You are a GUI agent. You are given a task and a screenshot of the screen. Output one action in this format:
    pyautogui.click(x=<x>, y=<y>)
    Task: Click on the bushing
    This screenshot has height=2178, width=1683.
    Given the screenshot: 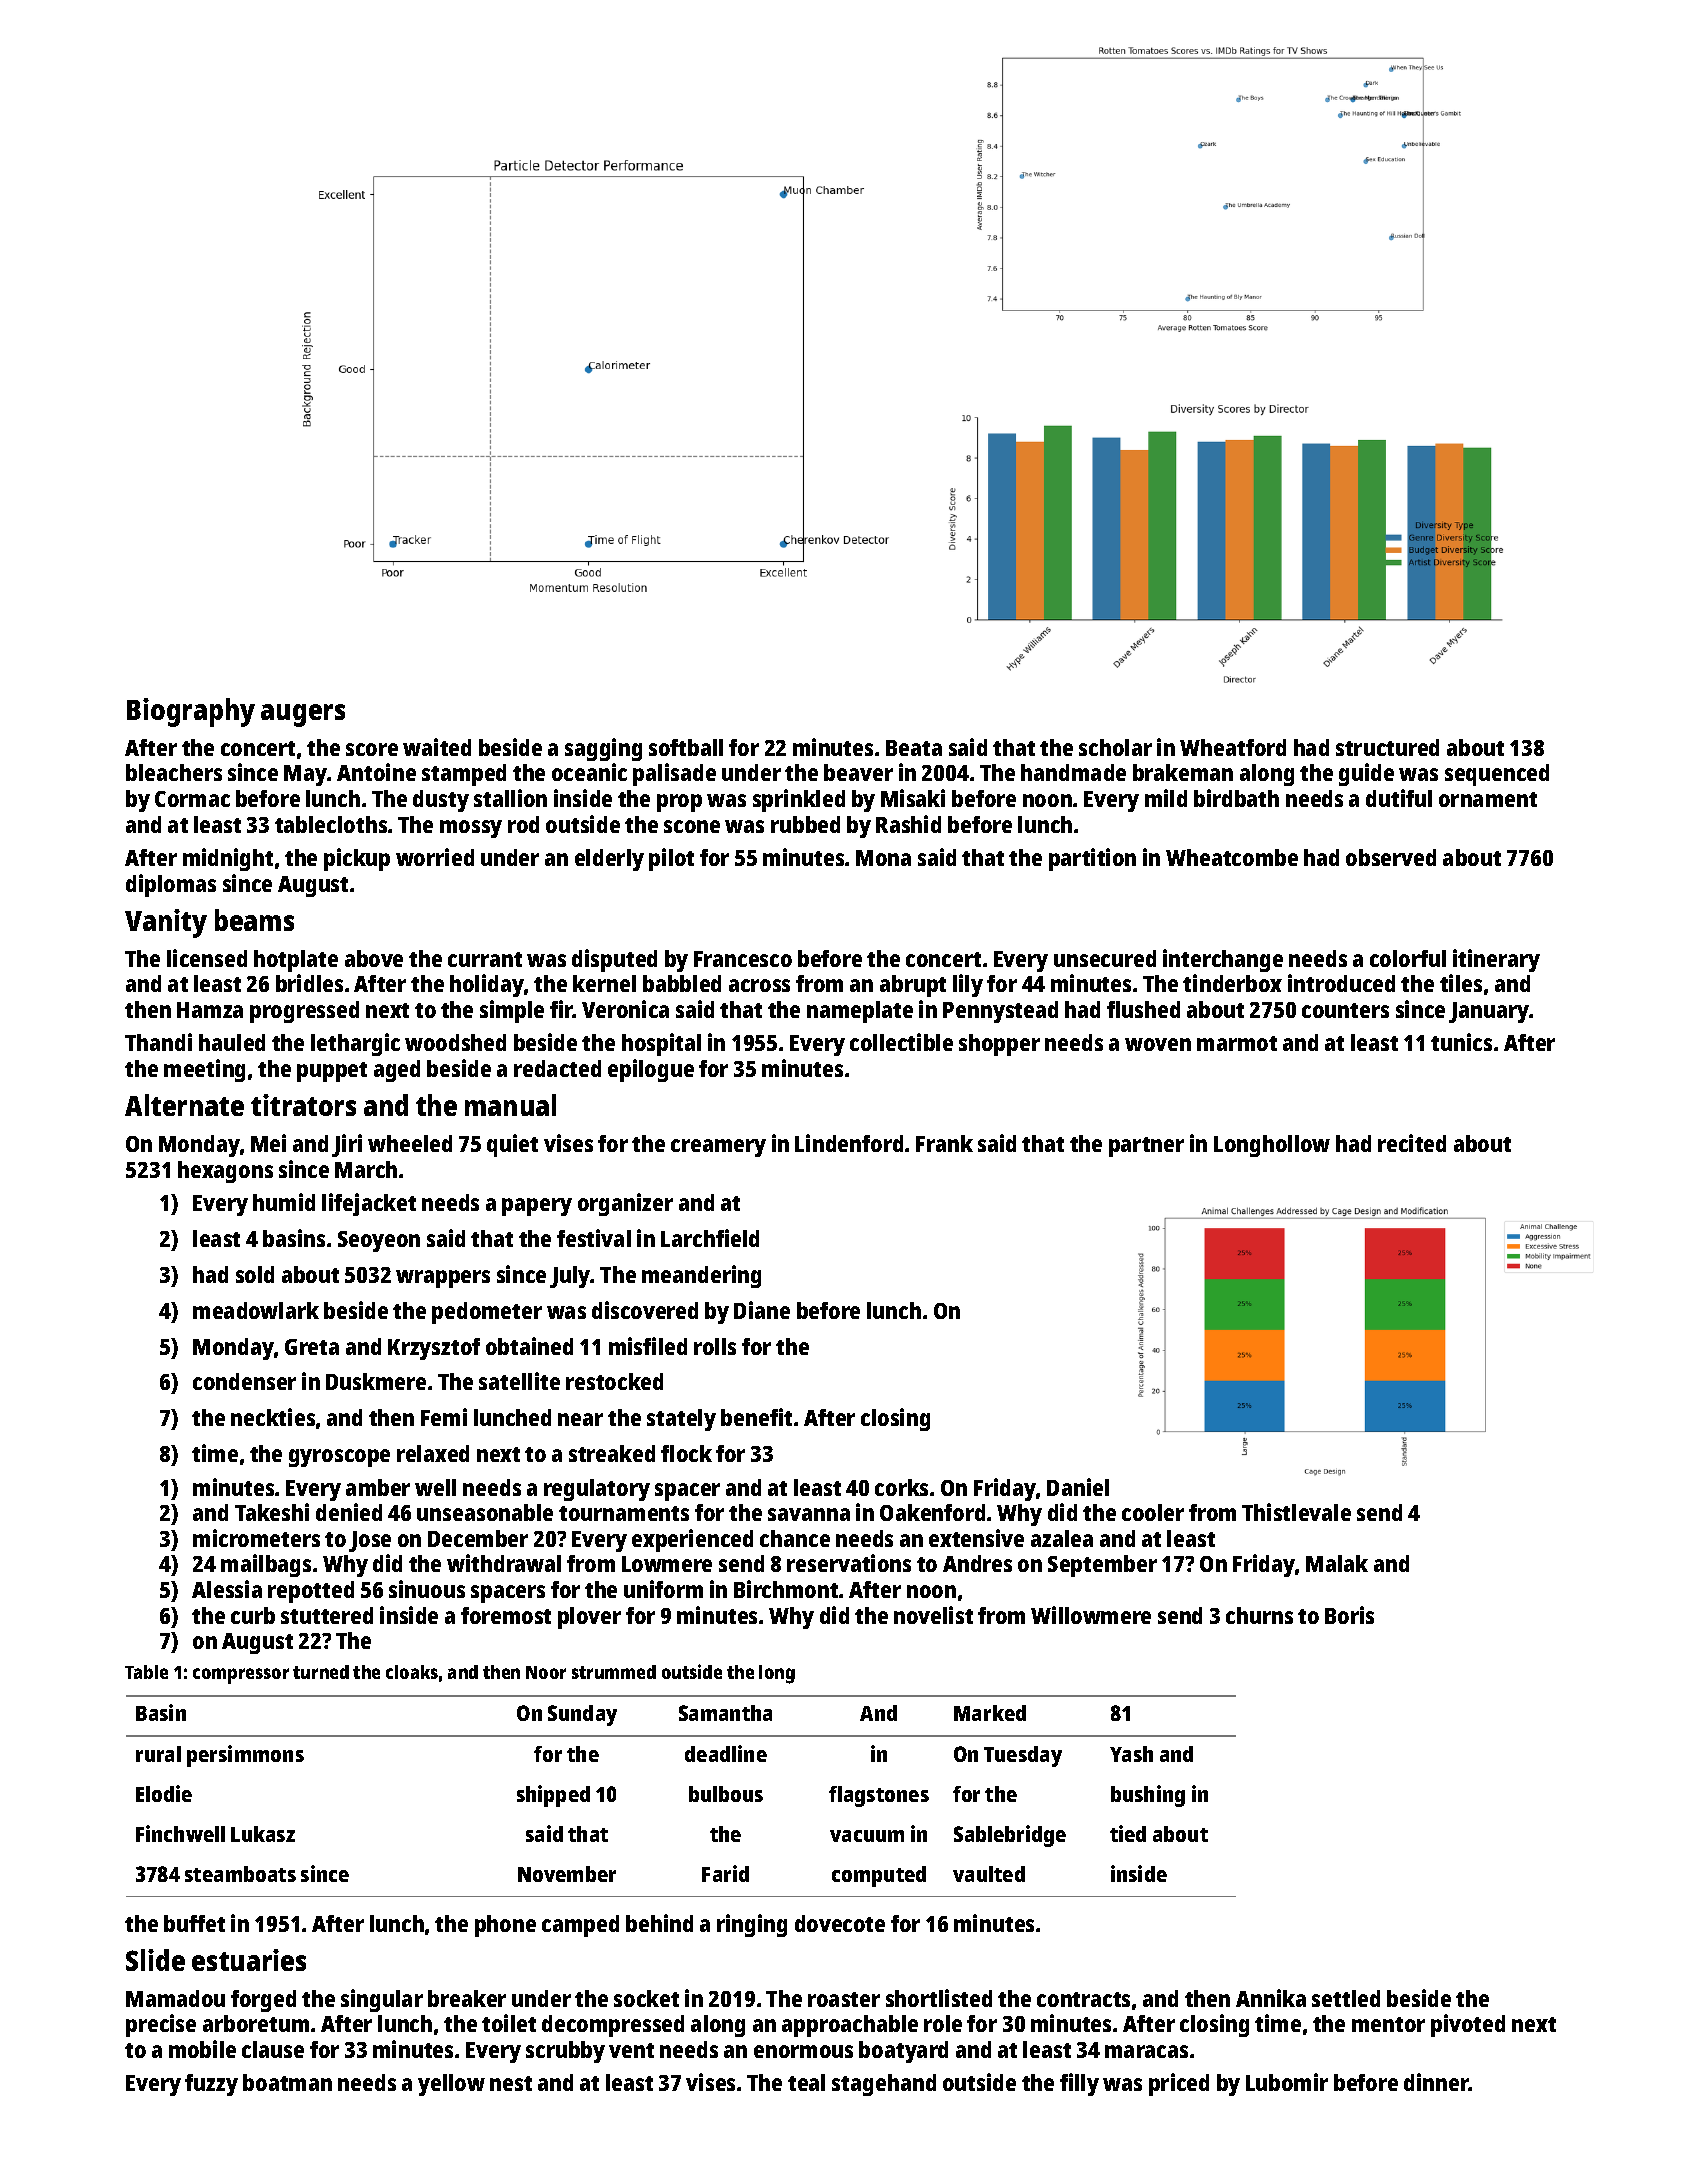 What is the action you would take?
    pyautogui.click(x=1148, y=1796)
